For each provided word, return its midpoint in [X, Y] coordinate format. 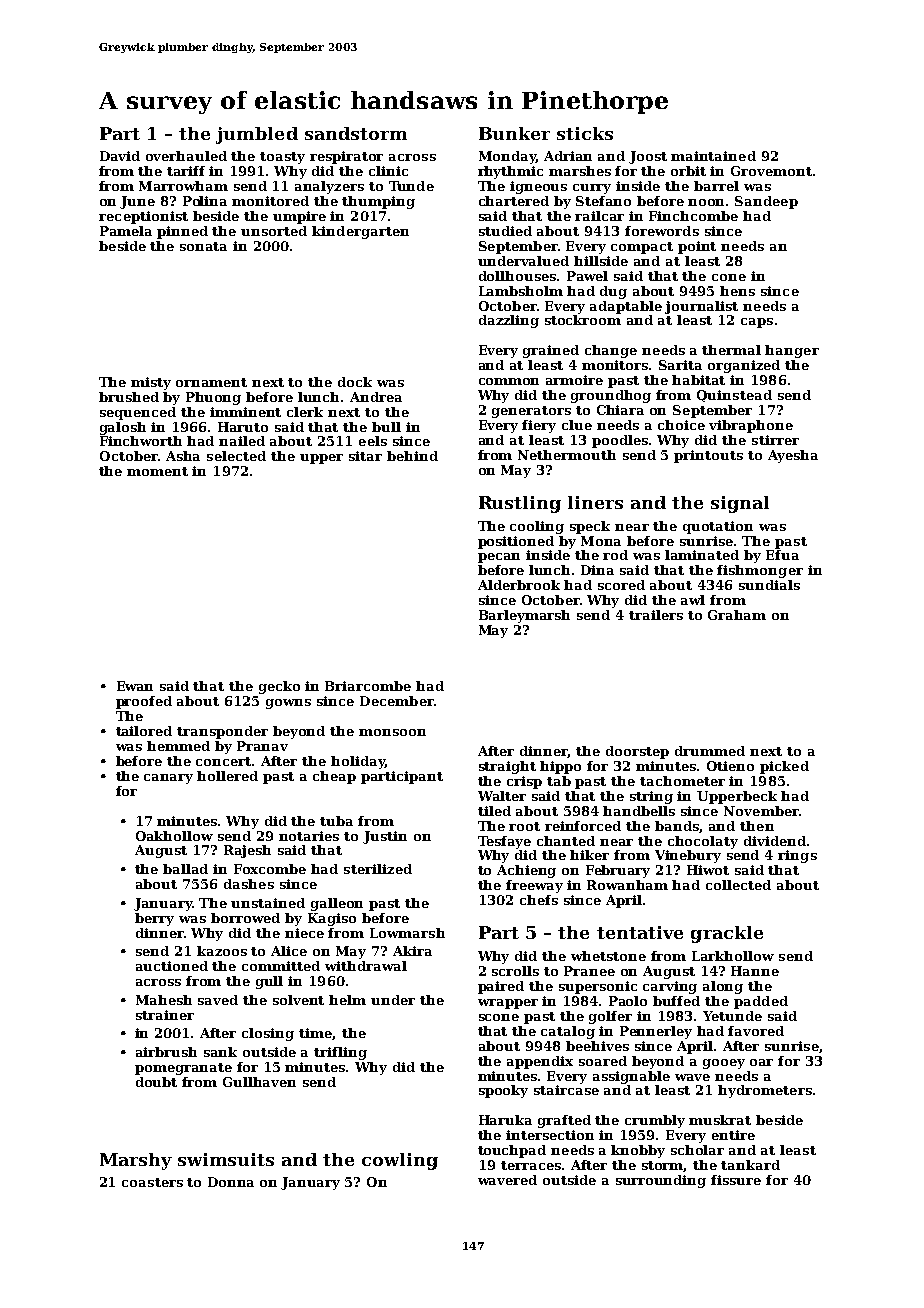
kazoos [222, 951]
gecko [279, 687]
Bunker [514, 133]
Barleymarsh [524, 616]
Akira [412, 951]
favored [756, 1031]
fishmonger [760, 571]
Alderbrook [519, 585]
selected [236, 456]
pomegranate [183, 1069]
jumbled [257, 135]
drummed [710, 751]
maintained [713, 156]
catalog [568, 1032]
